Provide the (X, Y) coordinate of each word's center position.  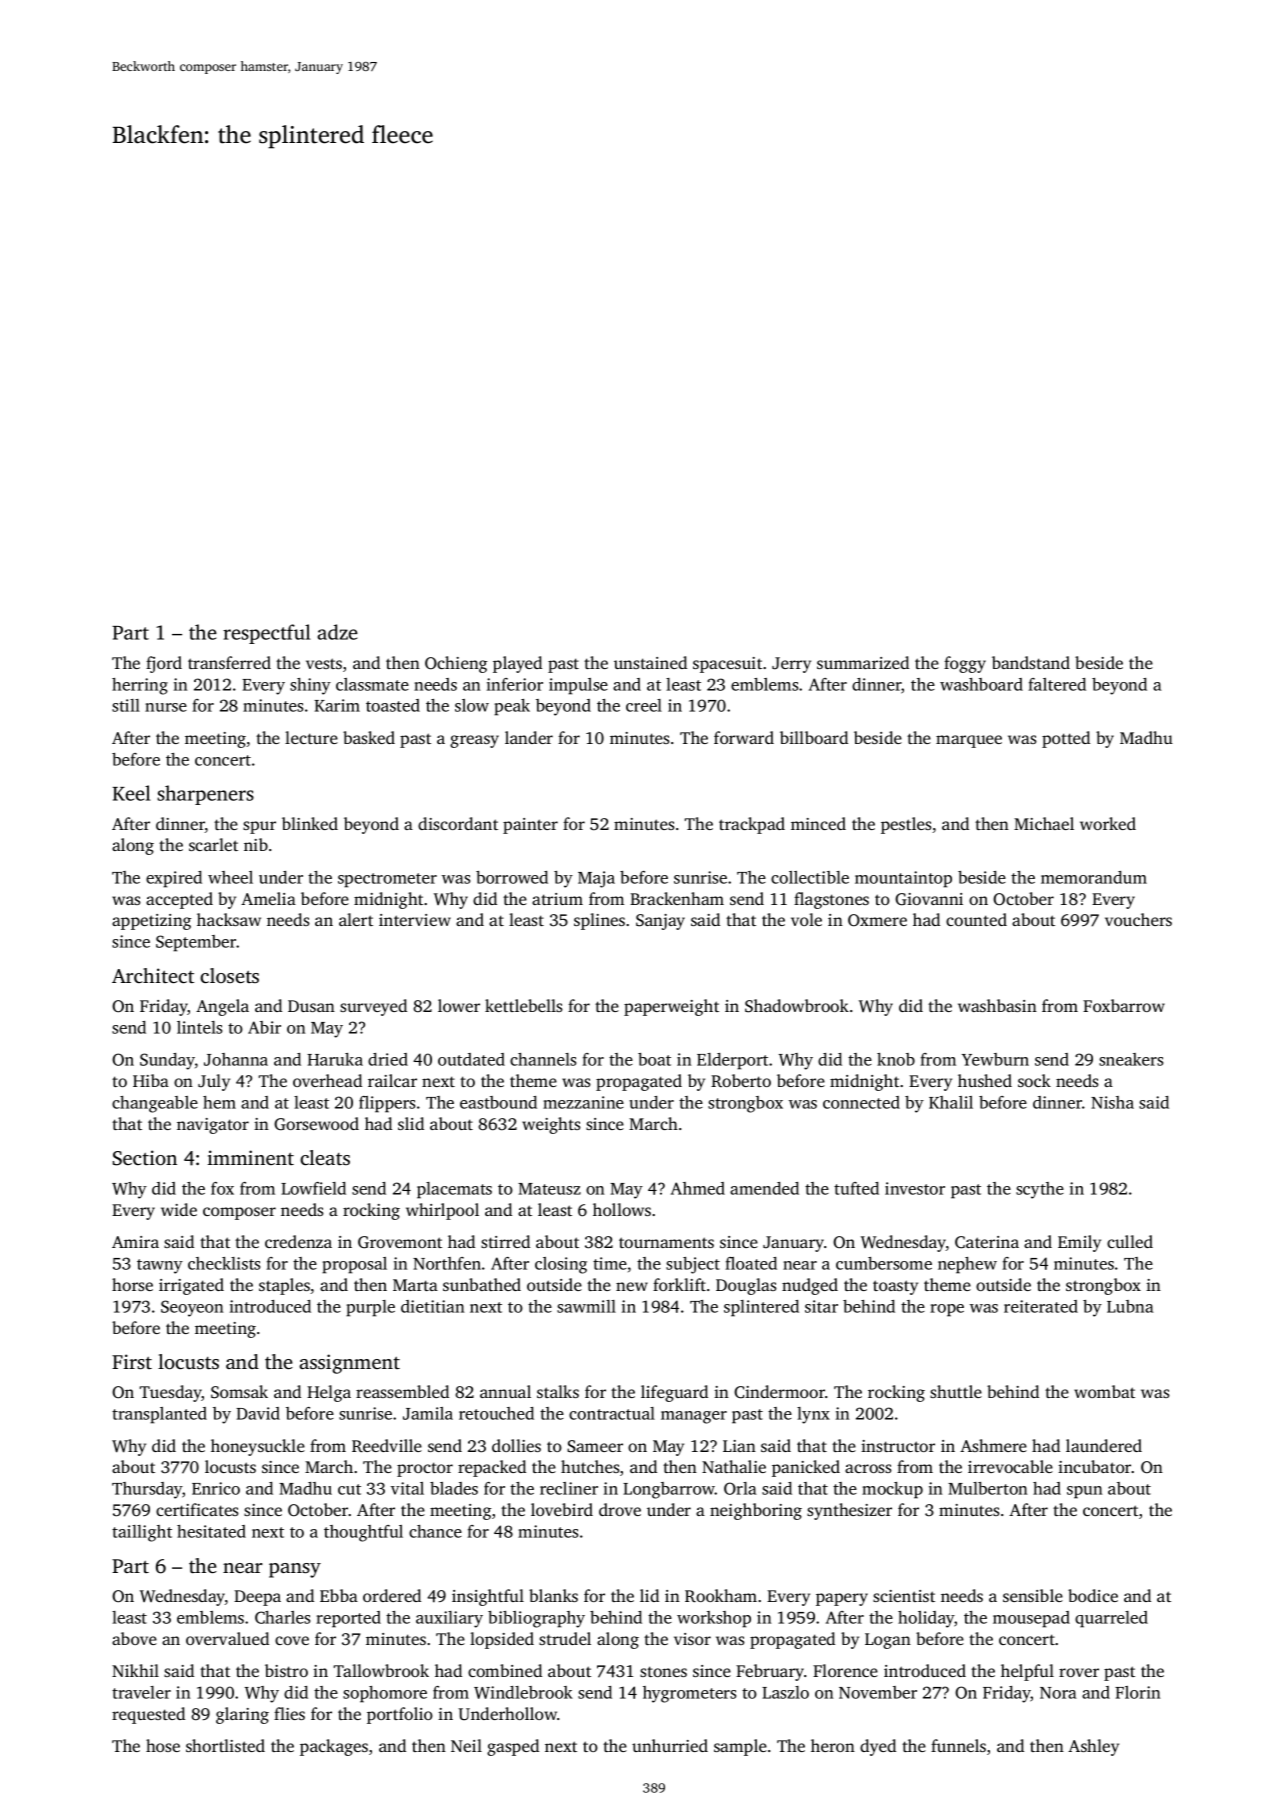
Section (145, 1158)
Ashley (1093, 1747)
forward (744, 737)
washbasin (997, 1005)
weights (551, 1125)
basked (369, 737)
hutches (590, 1466)
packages (334, 1747)
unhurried (670, 1745)
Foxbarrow (1124, 1005)
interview (415, 920)
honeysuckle (258, 1447)
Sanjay (660, 922)
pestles (906, 825)
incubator (1095, 1466)
